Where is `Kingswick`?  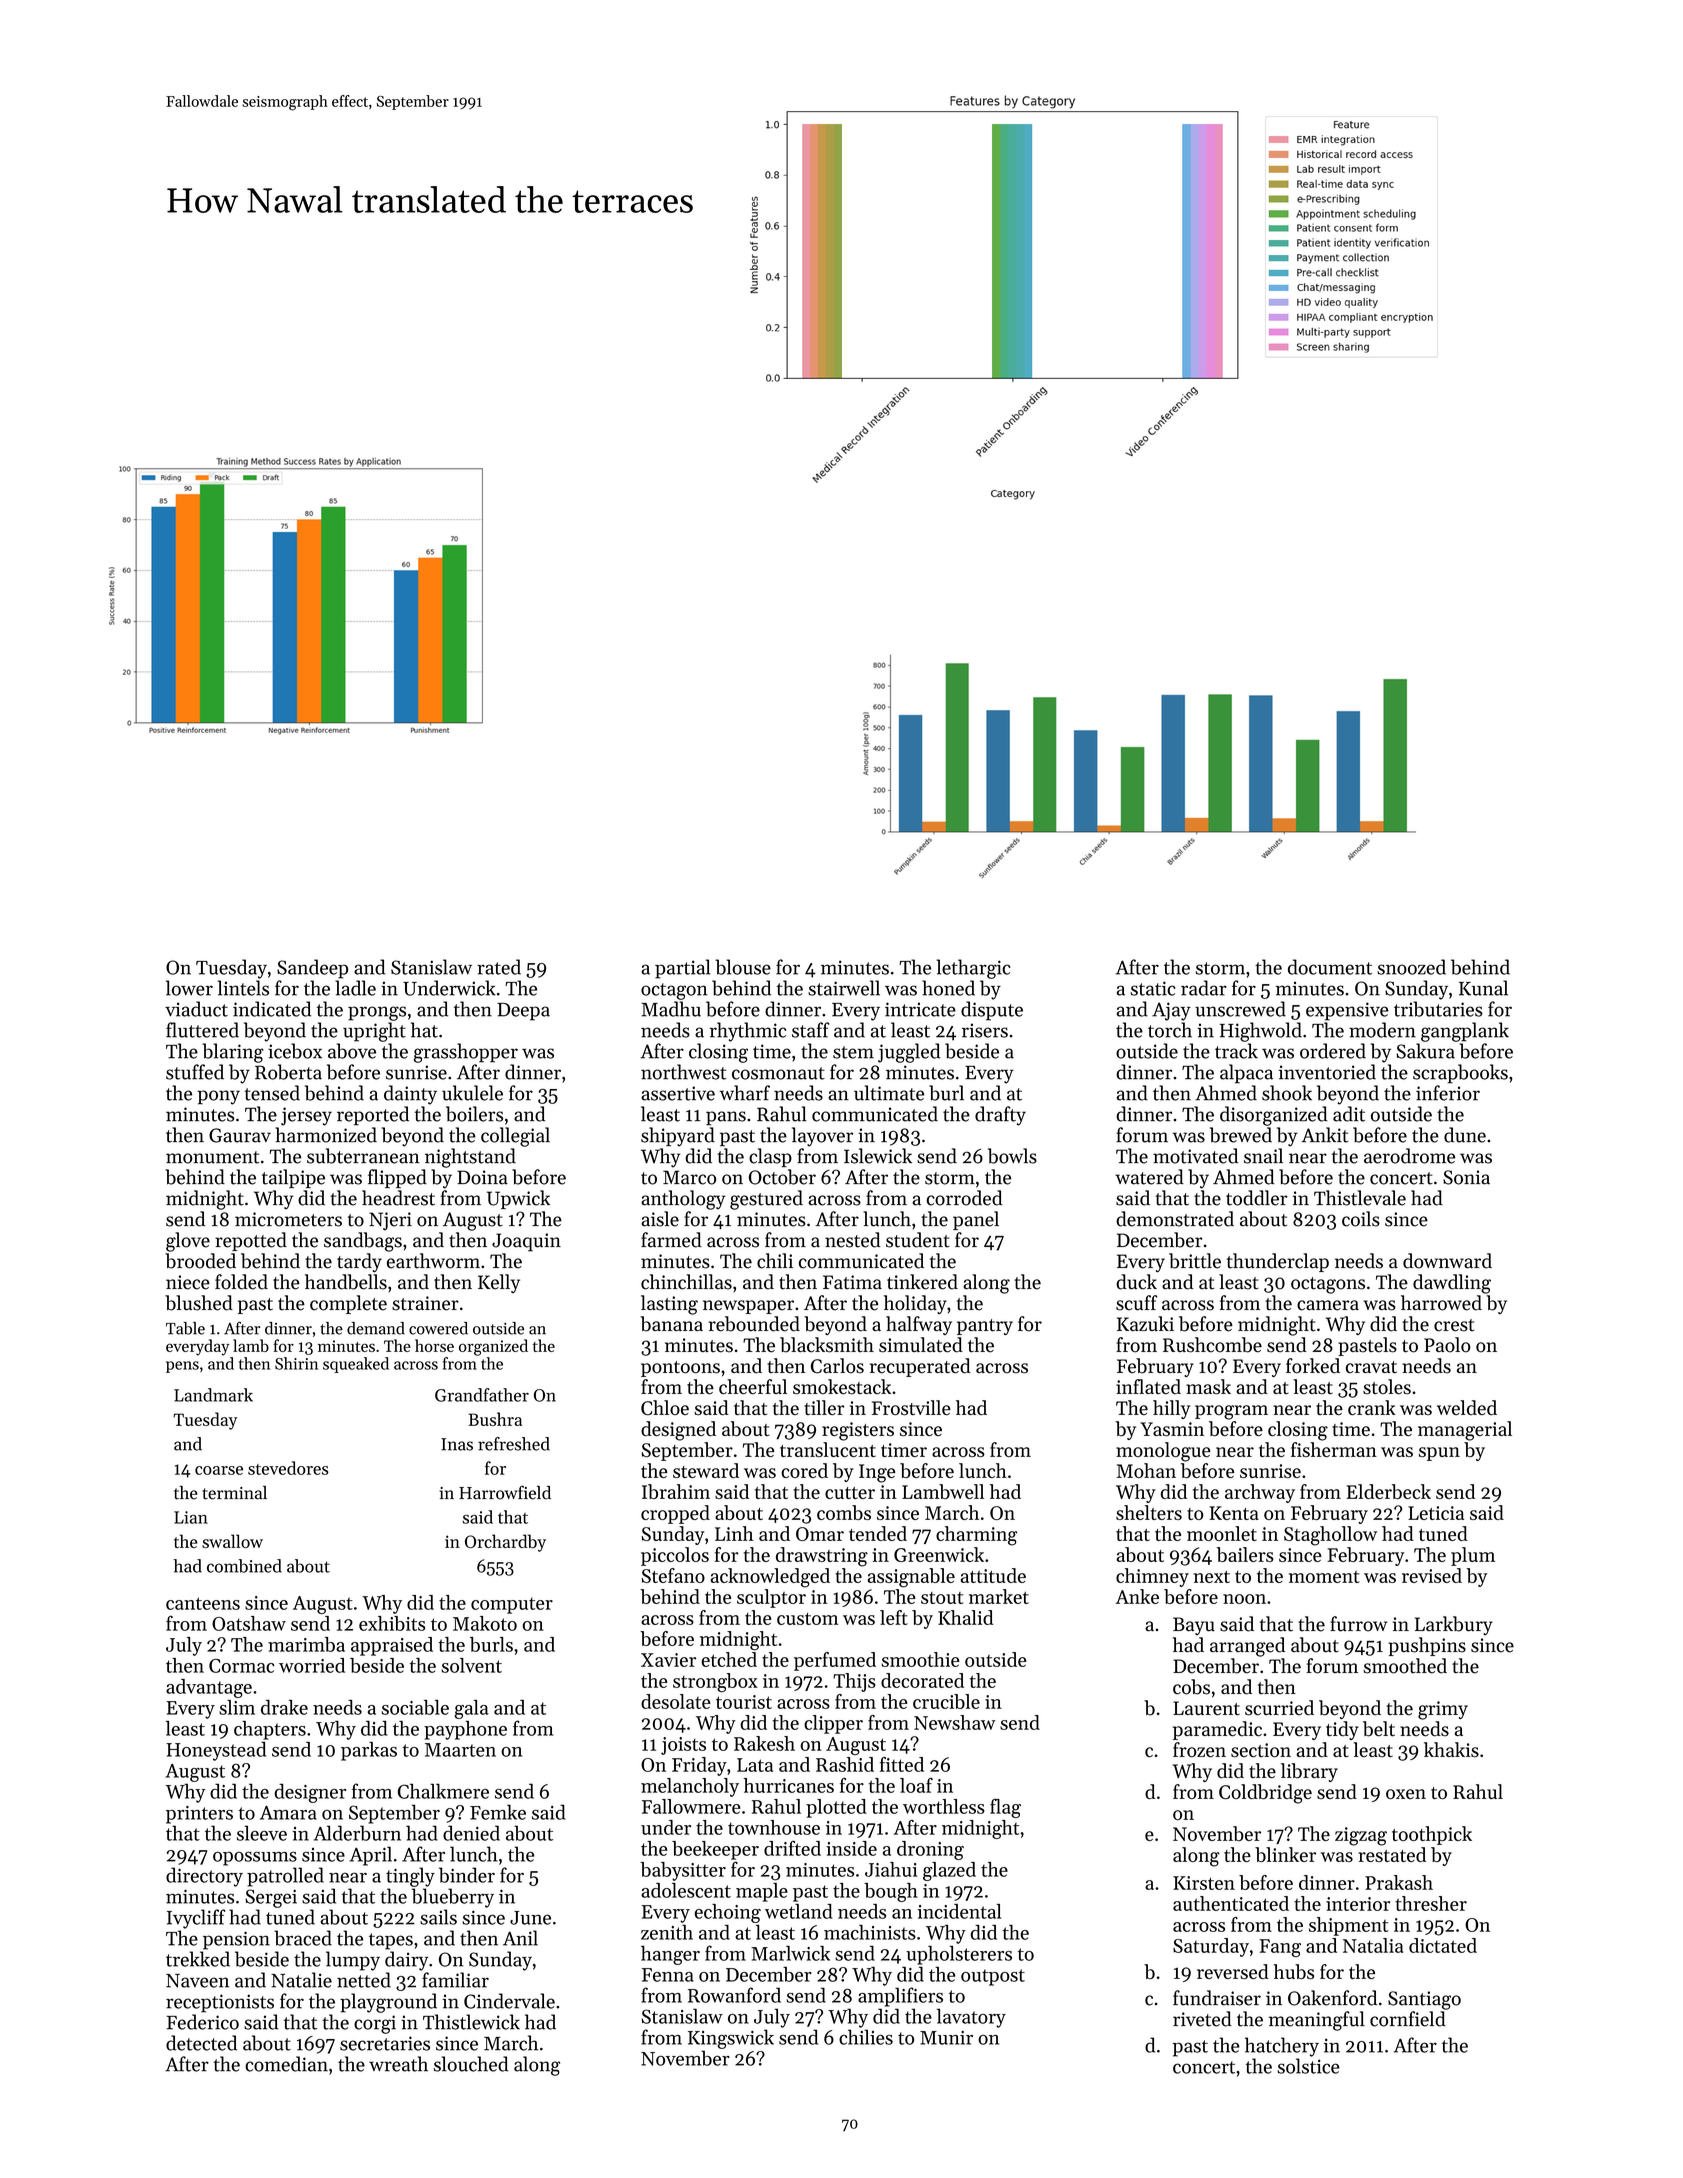 Kingswick is located at coordinates (731, 2039).
